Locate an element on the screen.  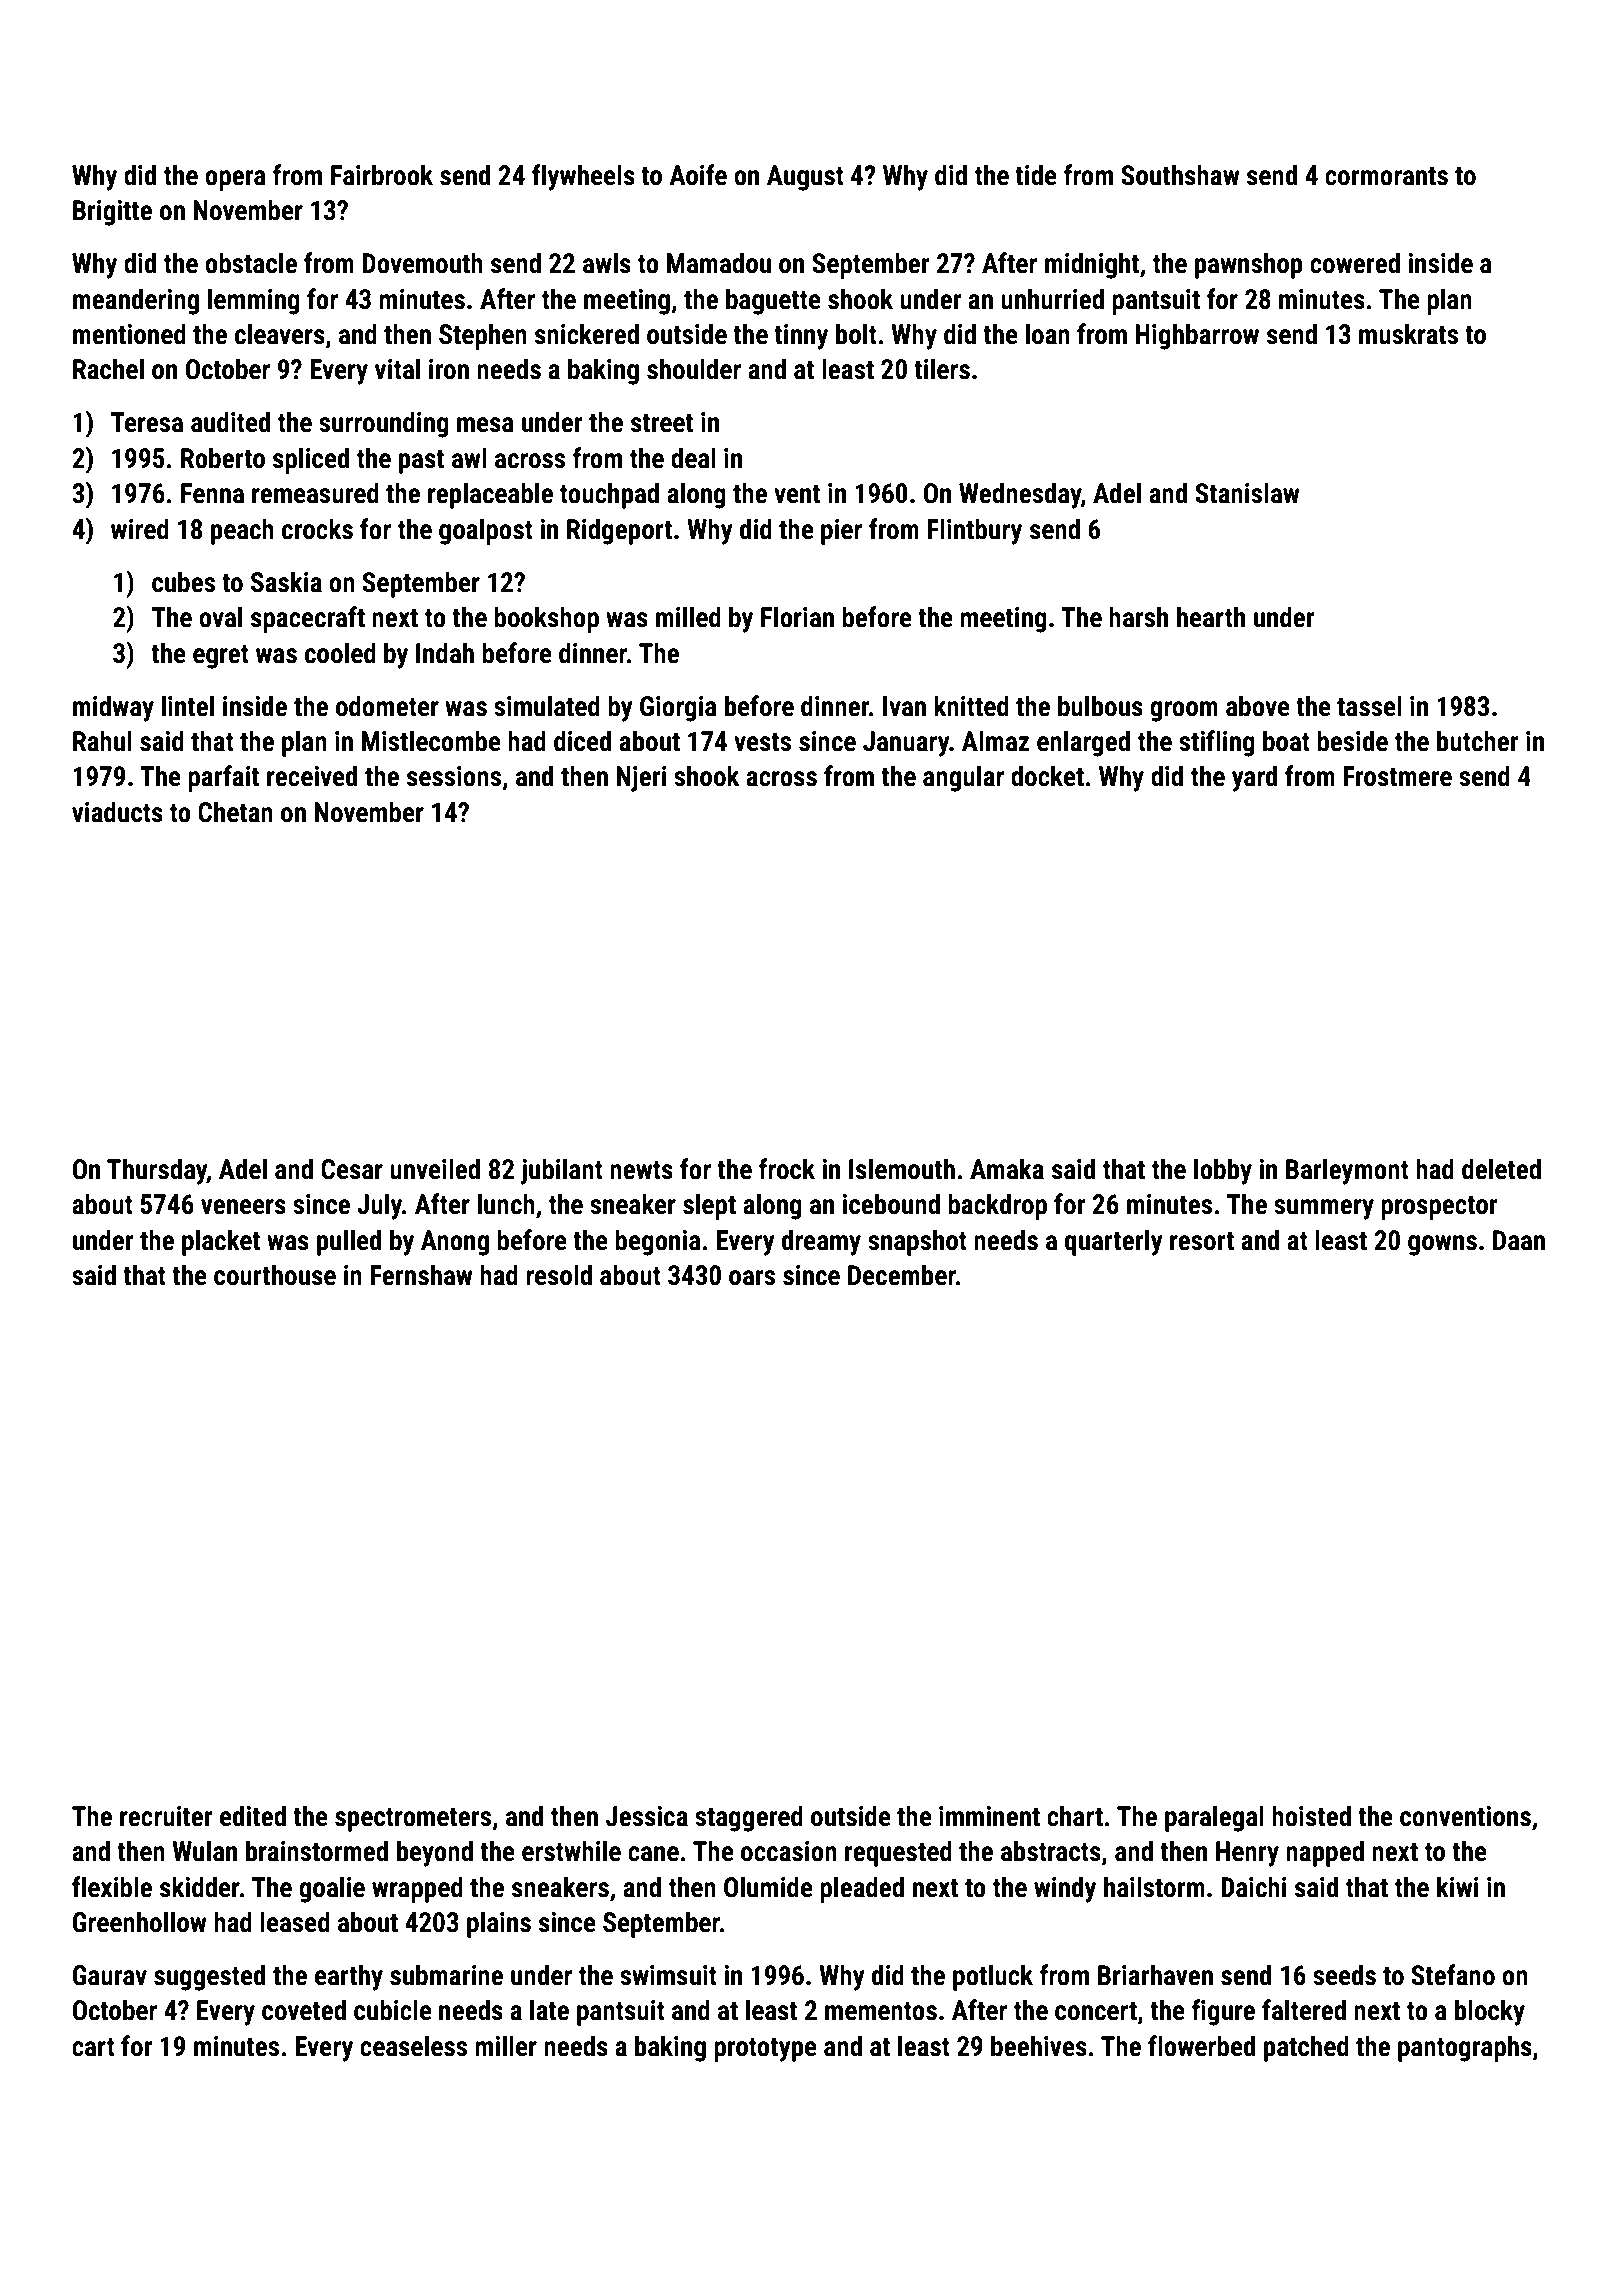
Amaka is located at coordinates (1007, 1169).
